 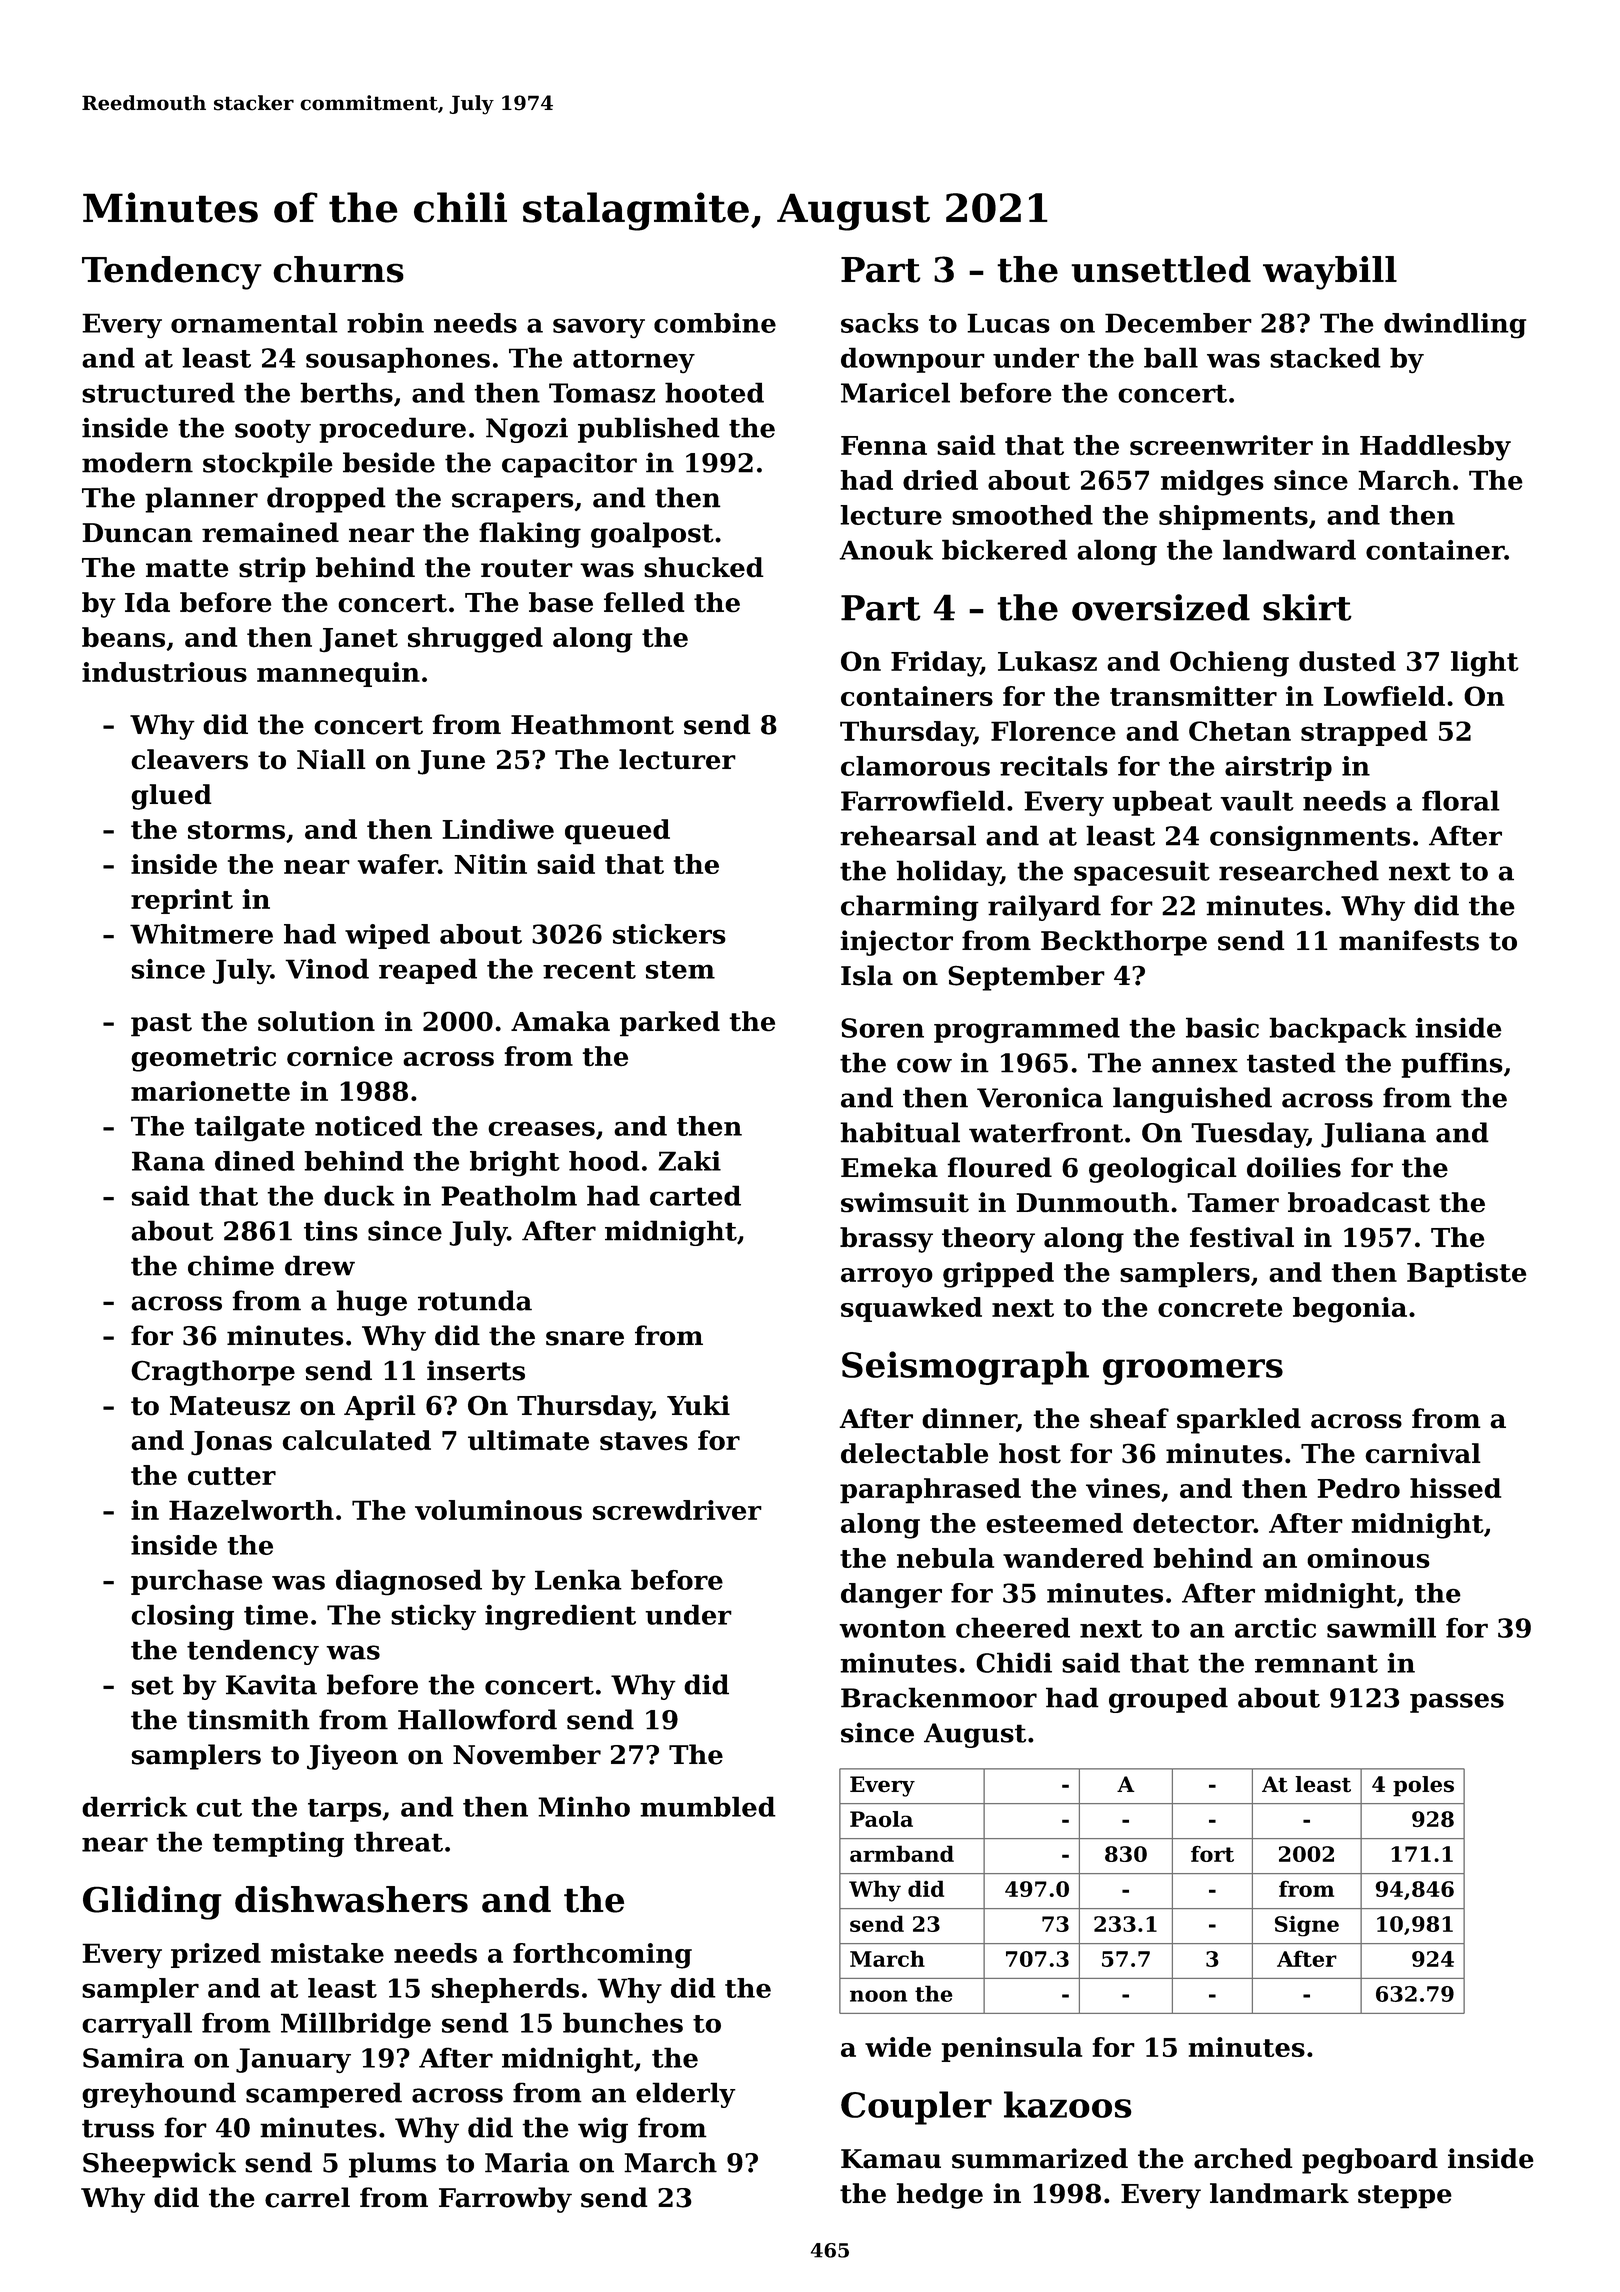 What do you see at coordinates (1461, 800) in the screenshot?
I see `floral` at bounding box center [1461, 800].
